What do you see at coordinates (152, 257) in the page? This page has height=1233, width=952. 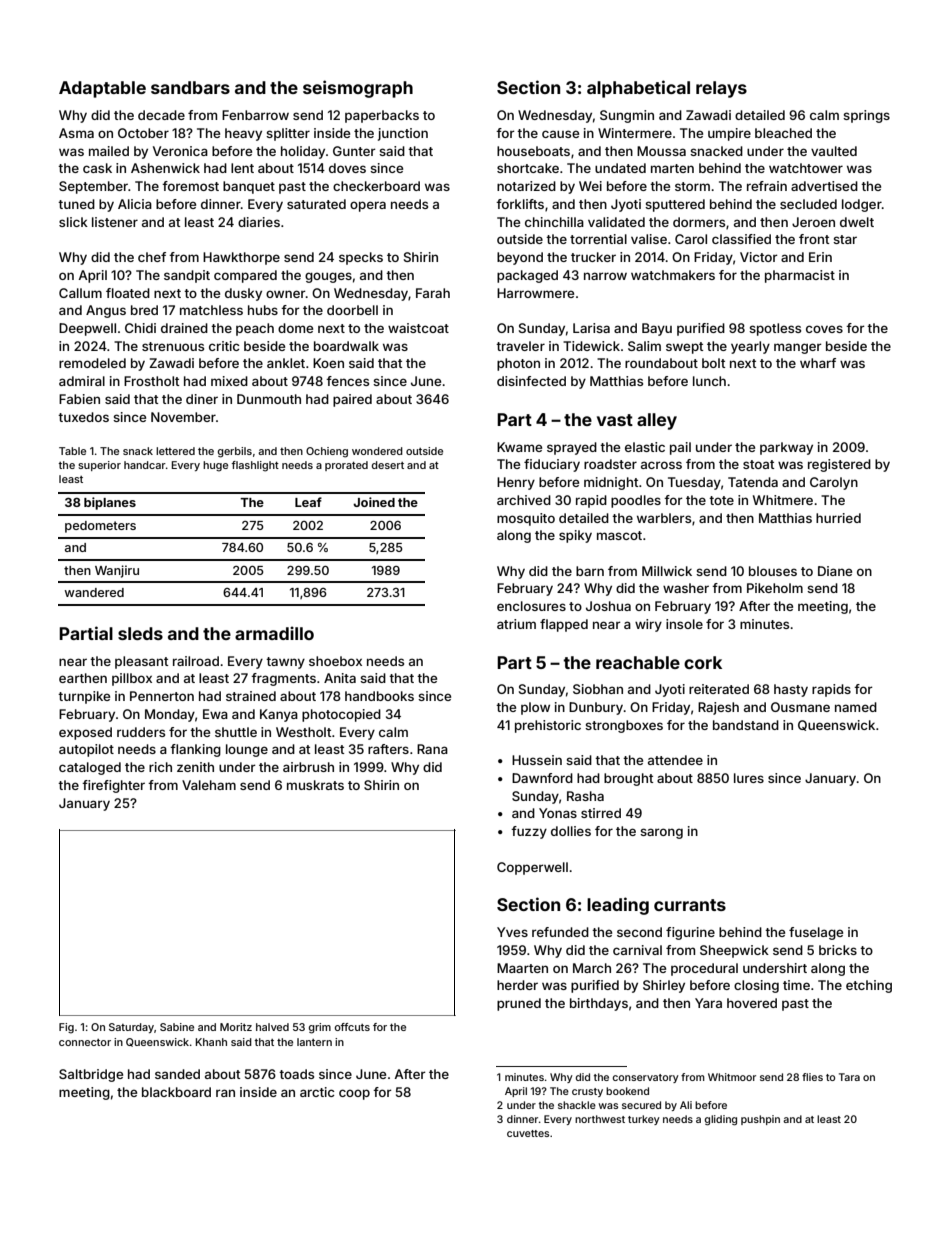 I see `chef` at bounding box center [152, 257].
